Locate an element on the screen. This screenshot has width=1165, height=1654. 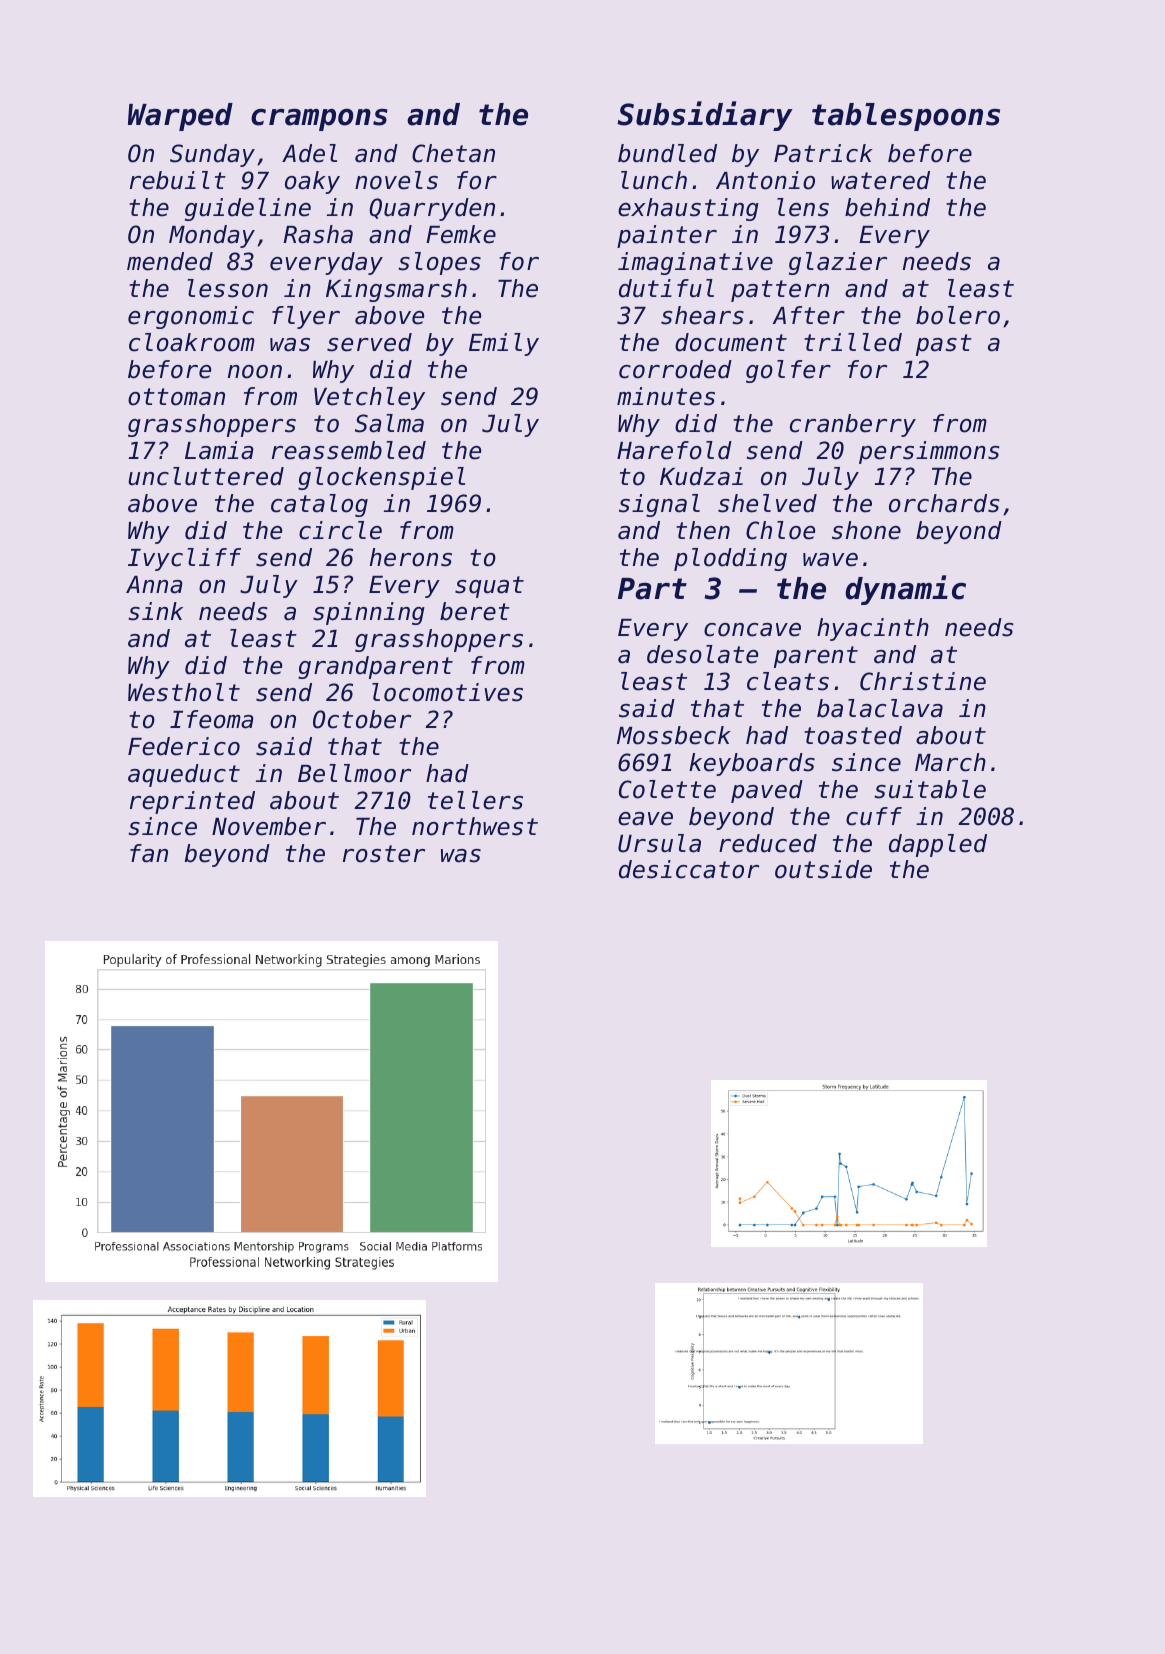
signal is located at coordinates (659, 505).
